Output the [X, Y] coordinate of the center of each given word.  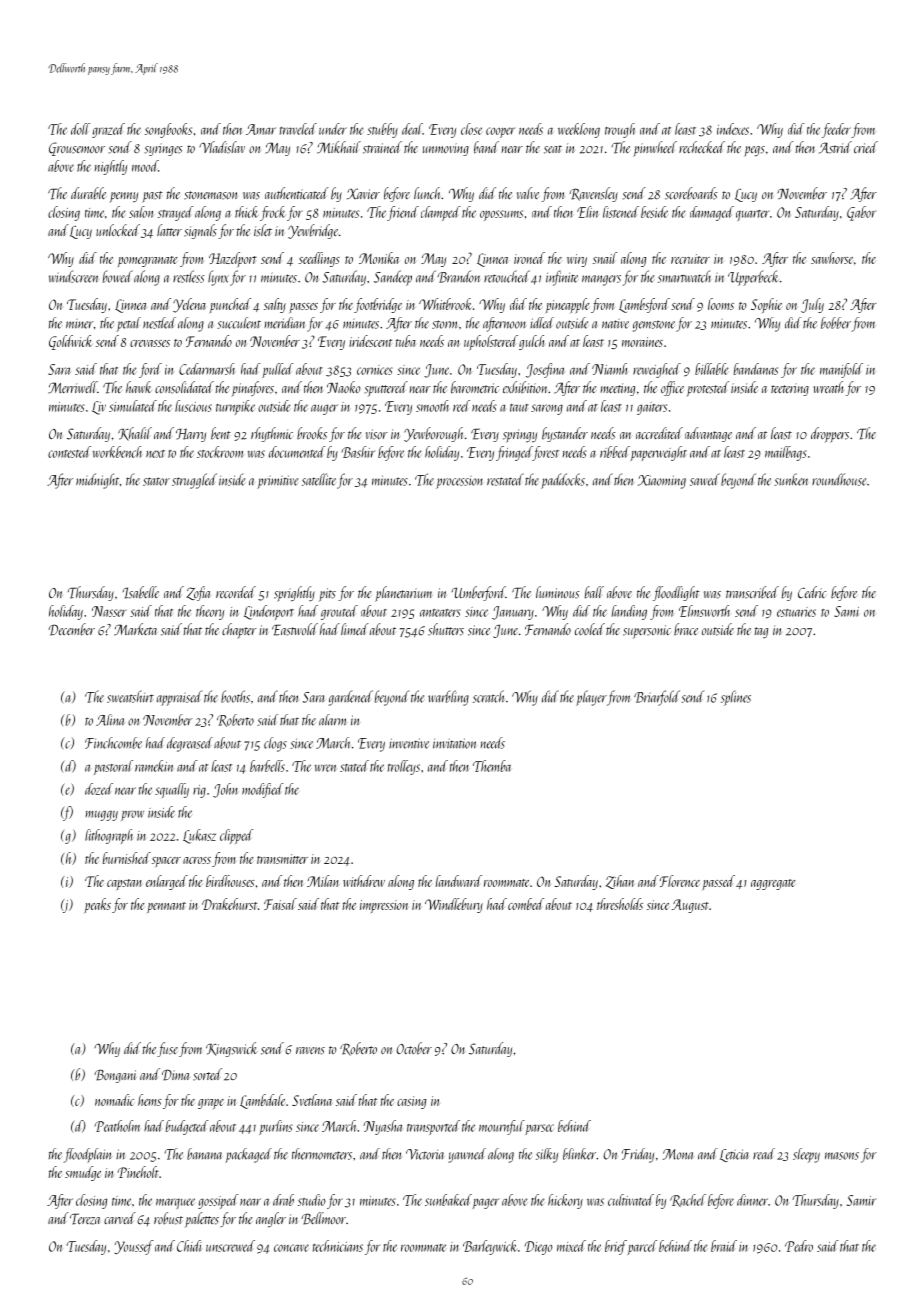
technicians [338, 1246]
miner [80, 323]
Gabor [861, 213]
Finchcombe [113, 743]
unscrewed [230, 1246]
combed [526, 904]
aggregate [773, 884]
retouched [507, 276]
